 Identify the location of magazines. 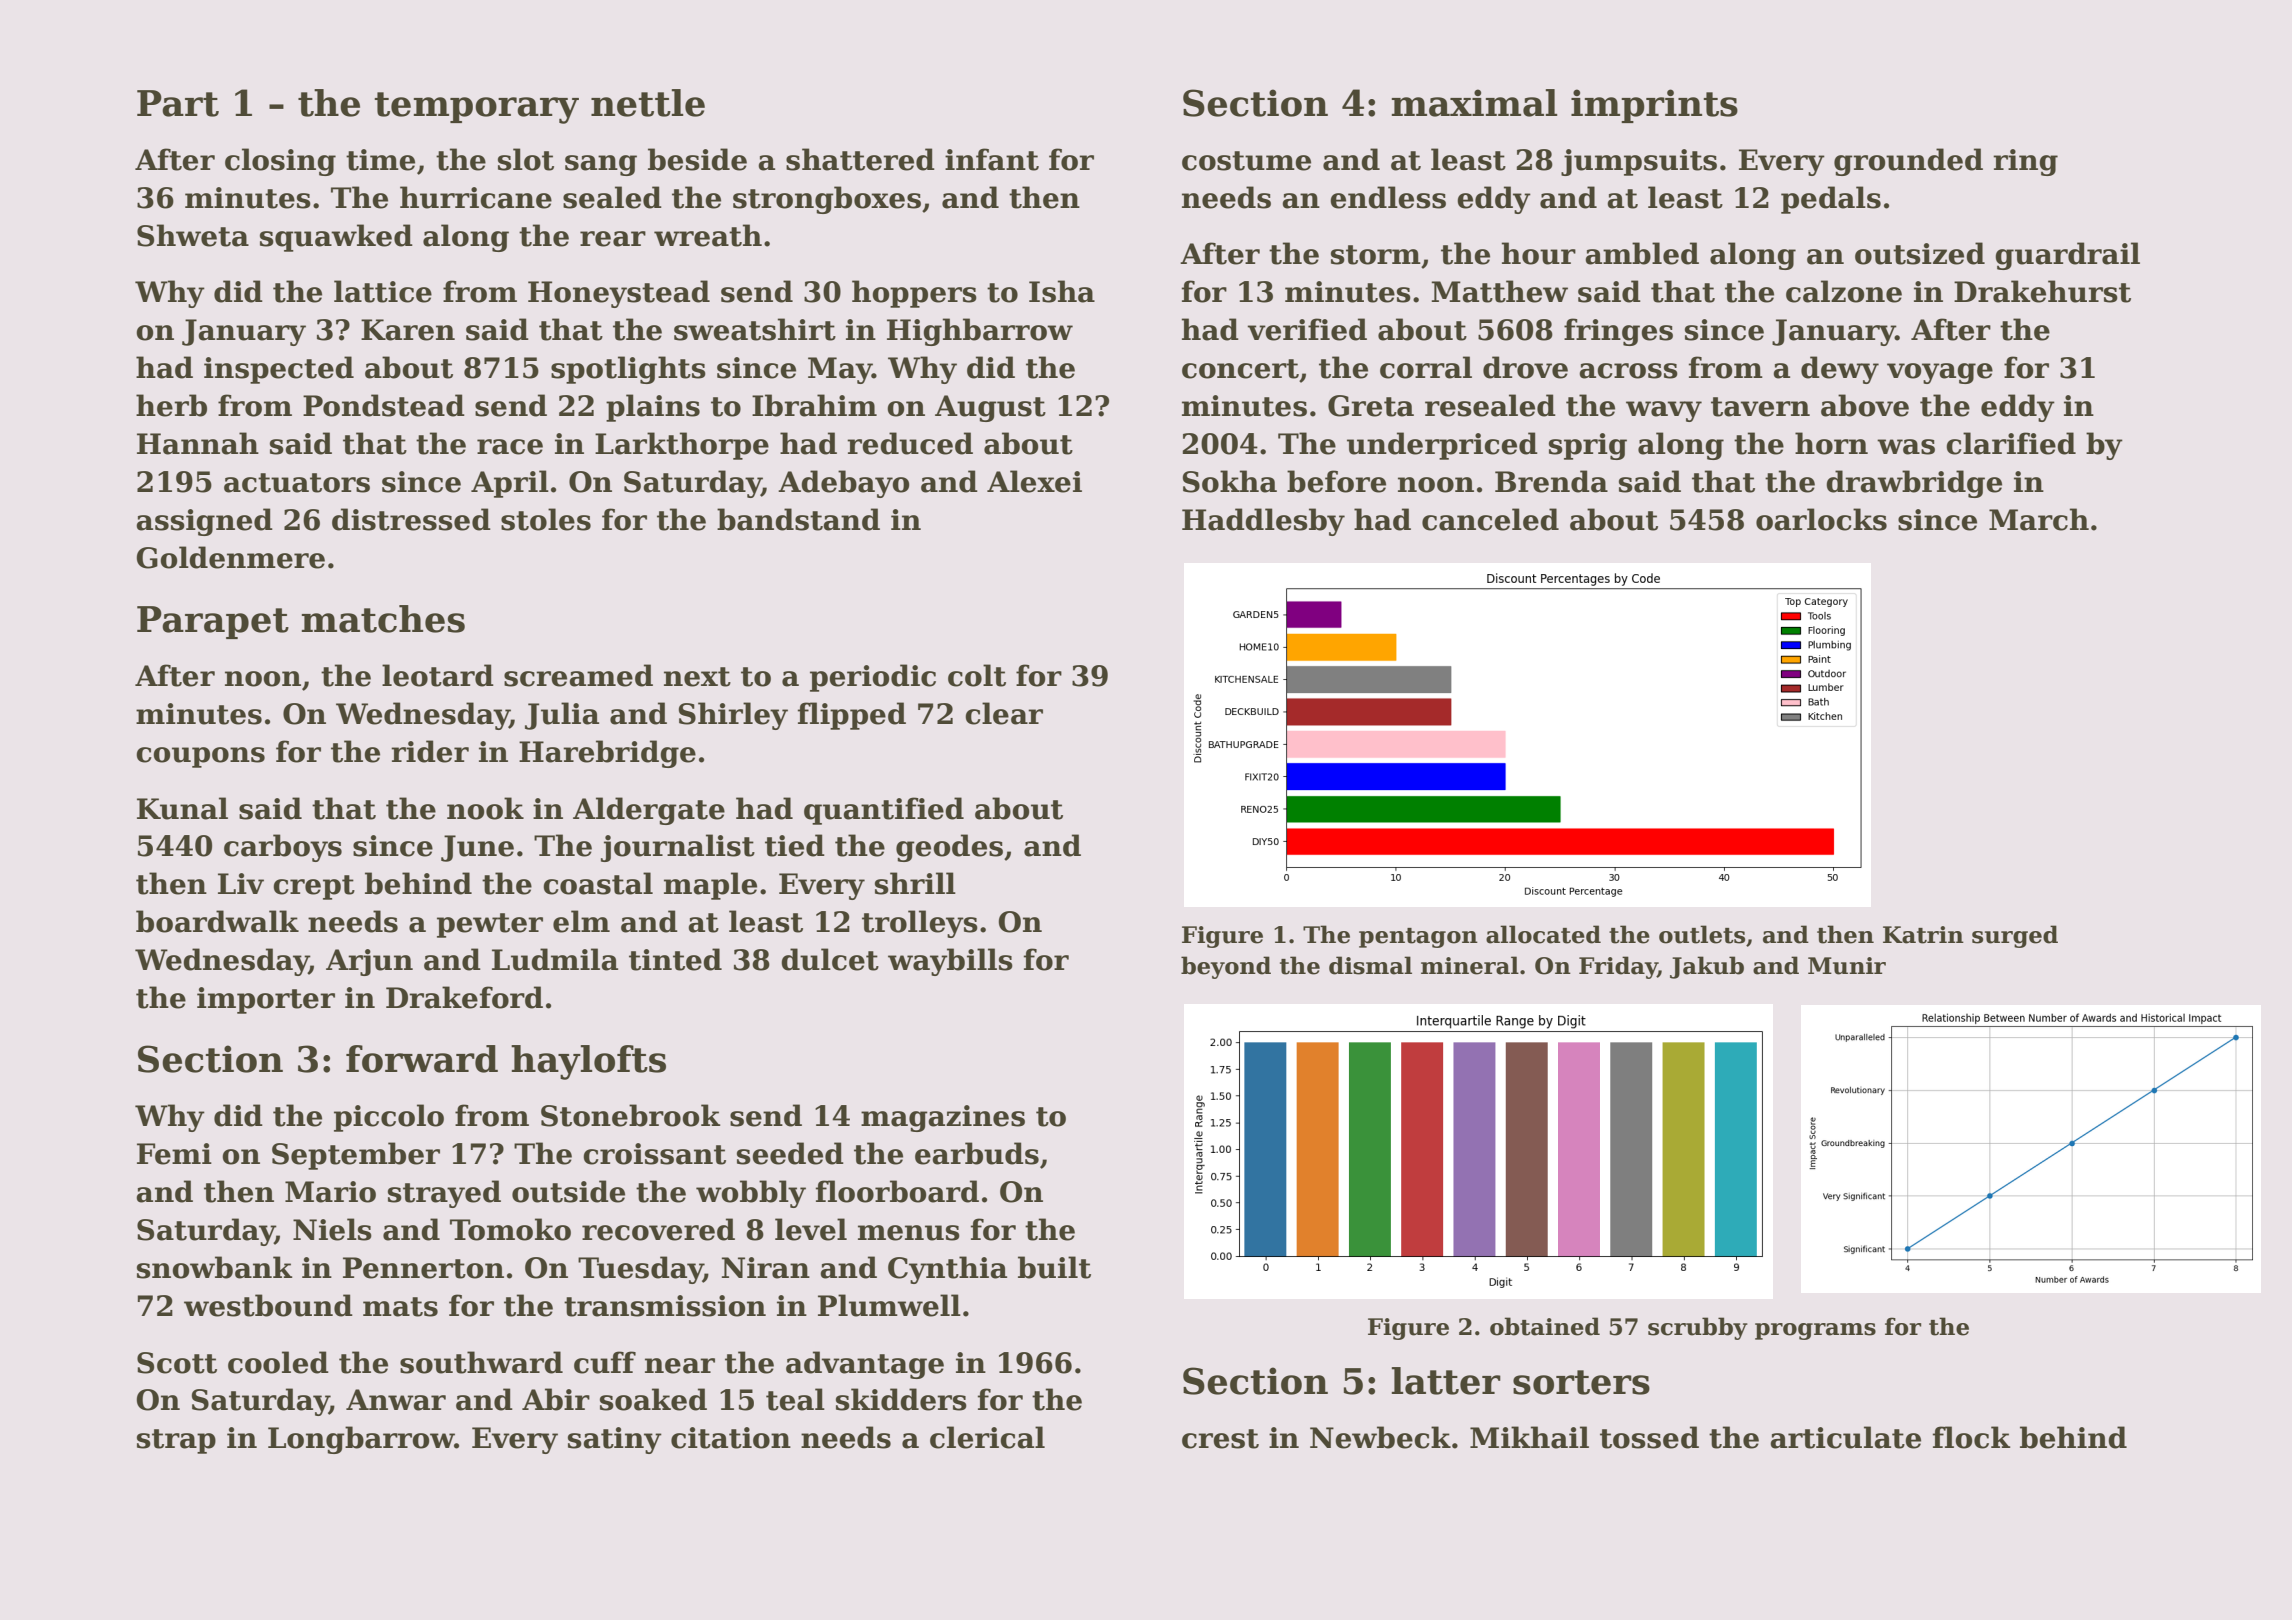
(943, 1118).
